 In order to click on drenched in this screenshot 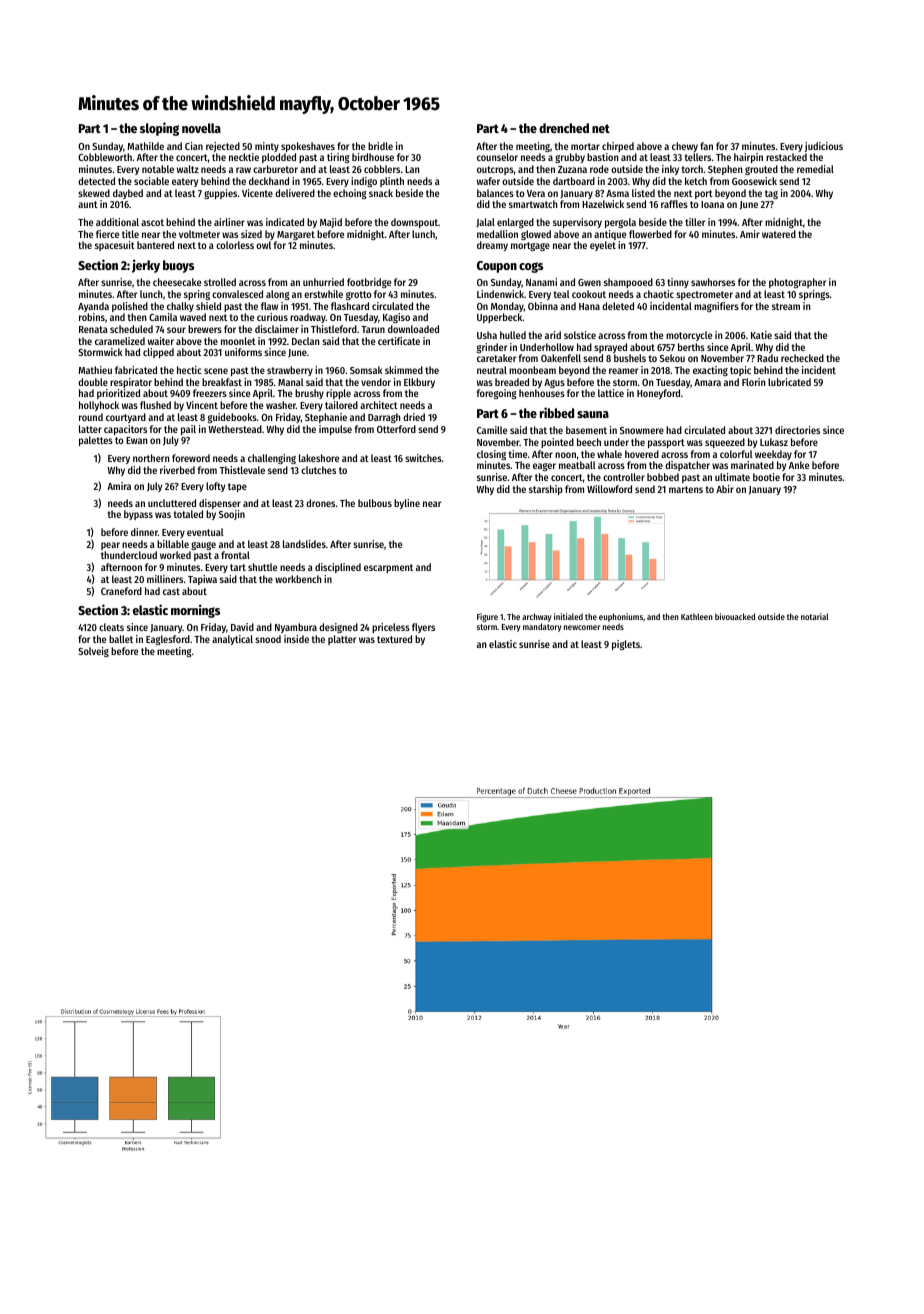, I will do `click(564, 128)`.
